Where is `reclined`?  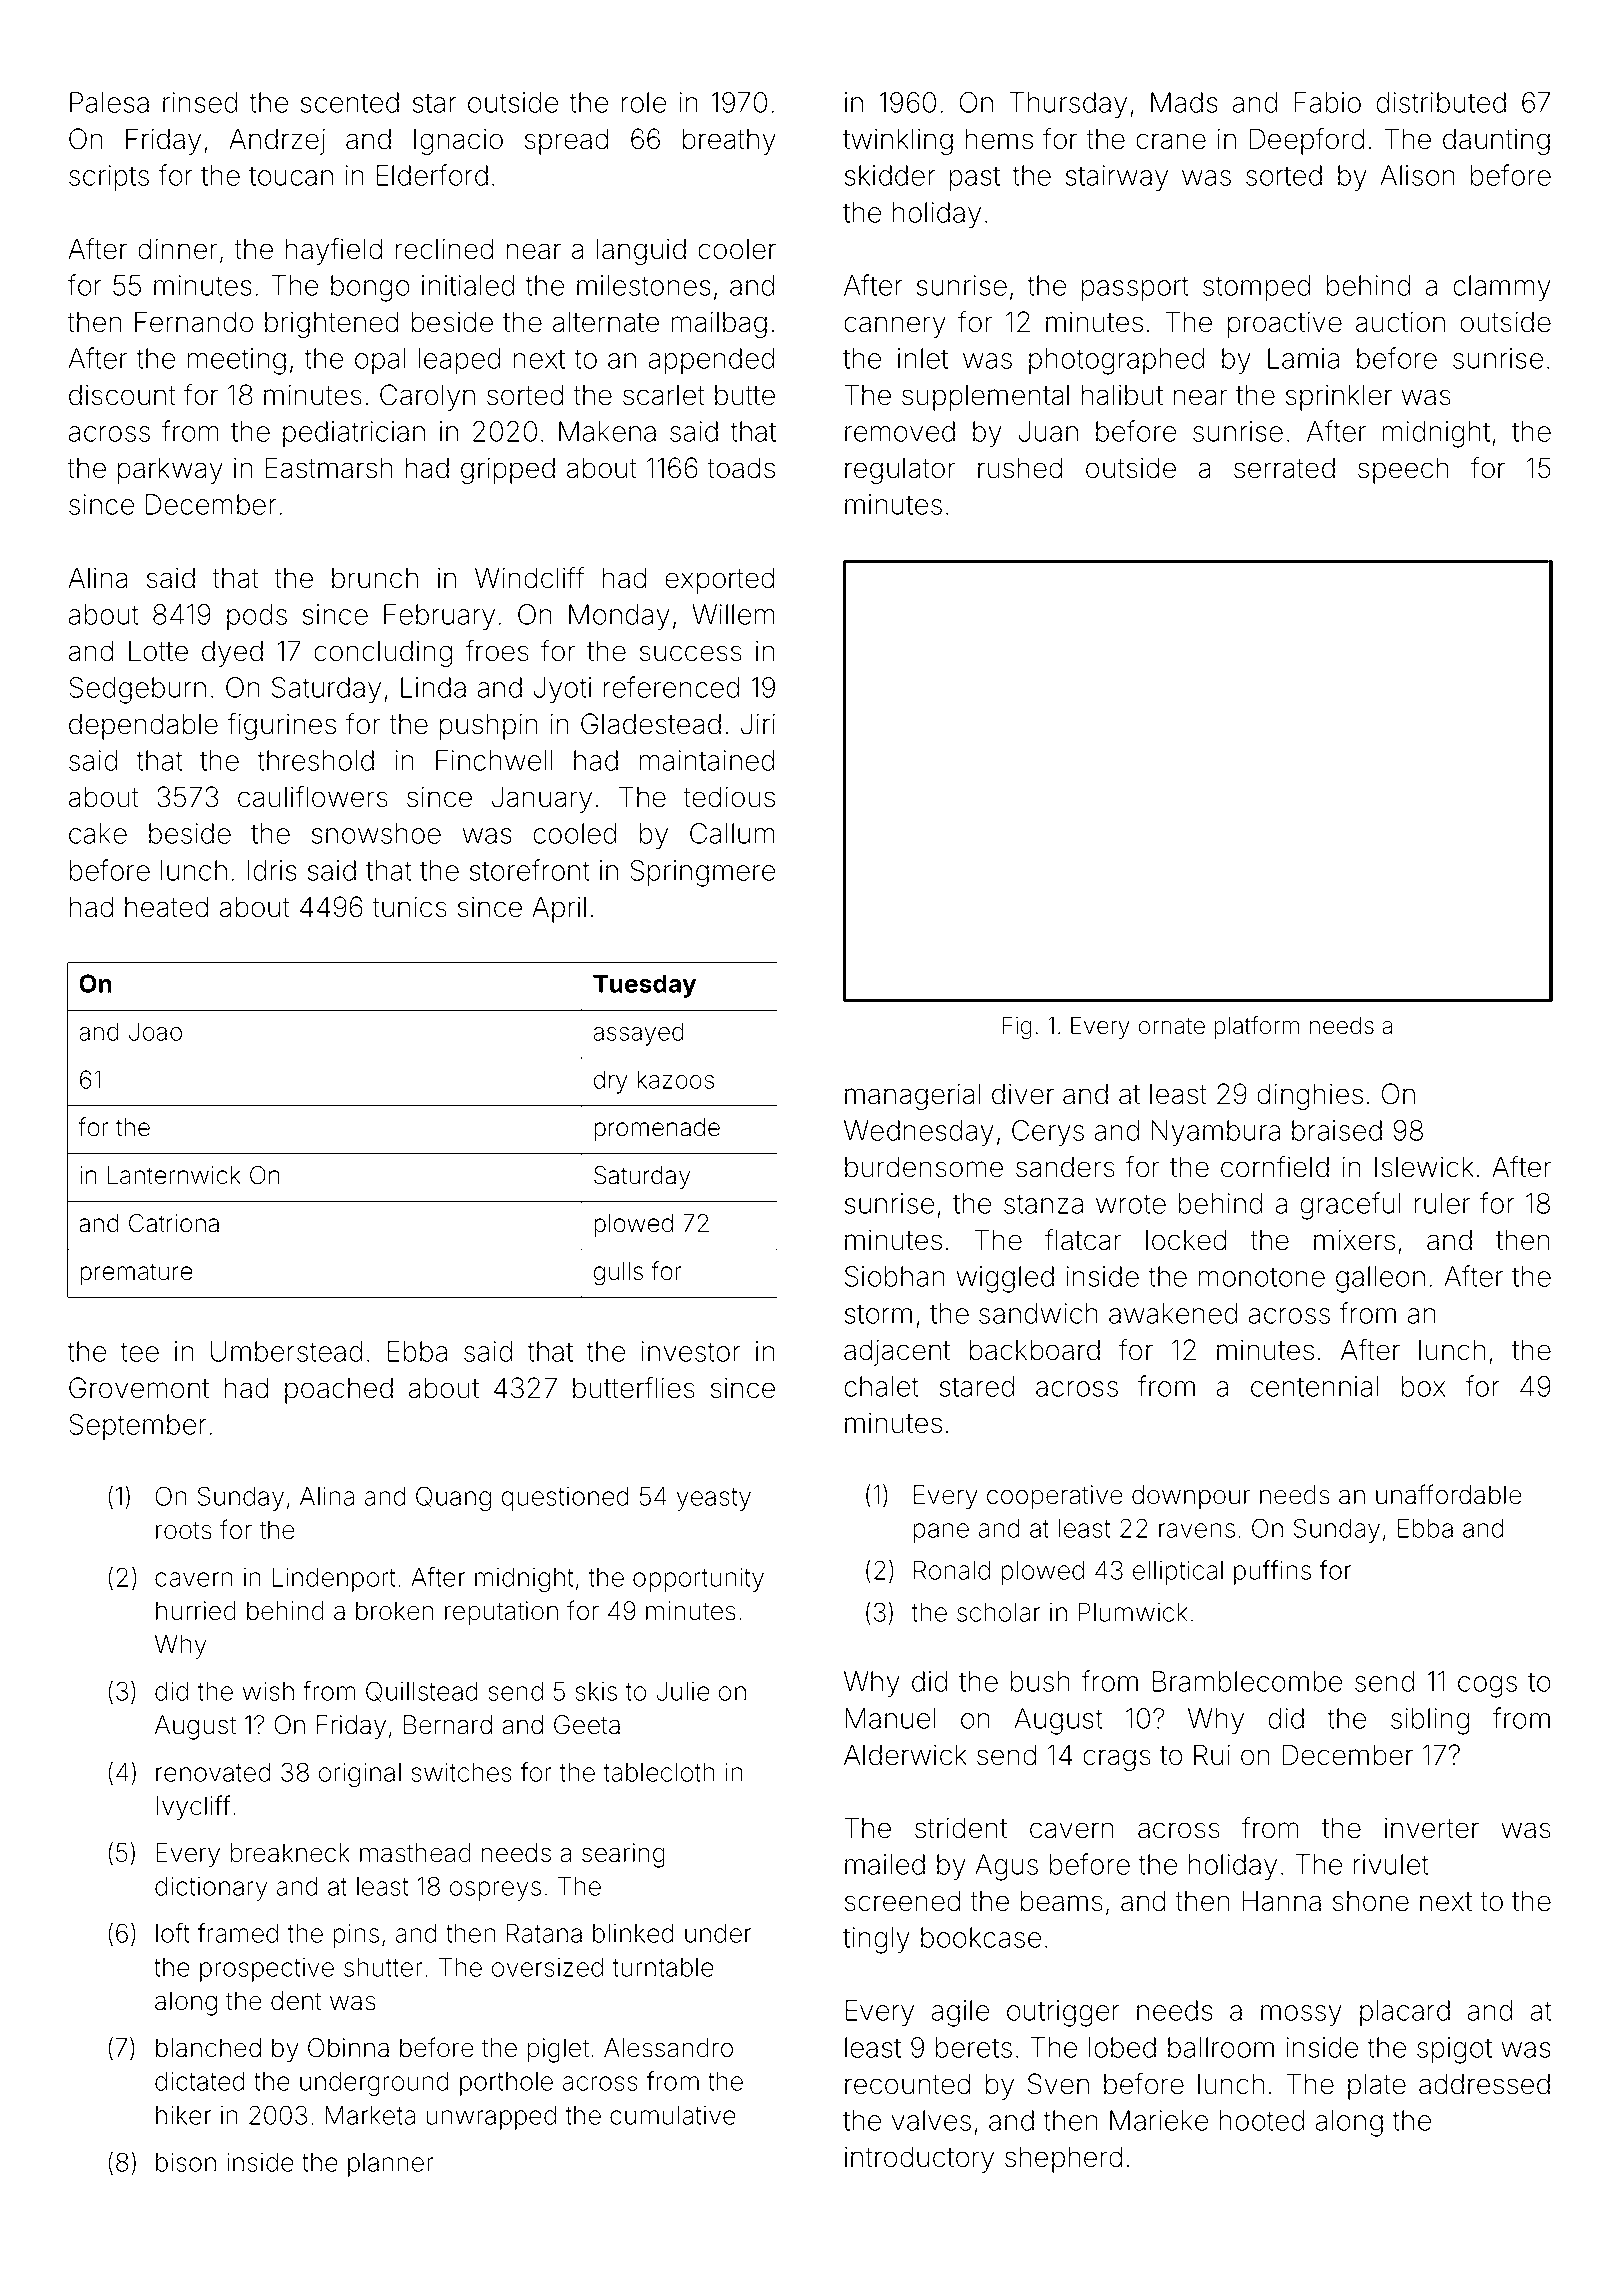
reclined is located at coordinates (444, 249).
